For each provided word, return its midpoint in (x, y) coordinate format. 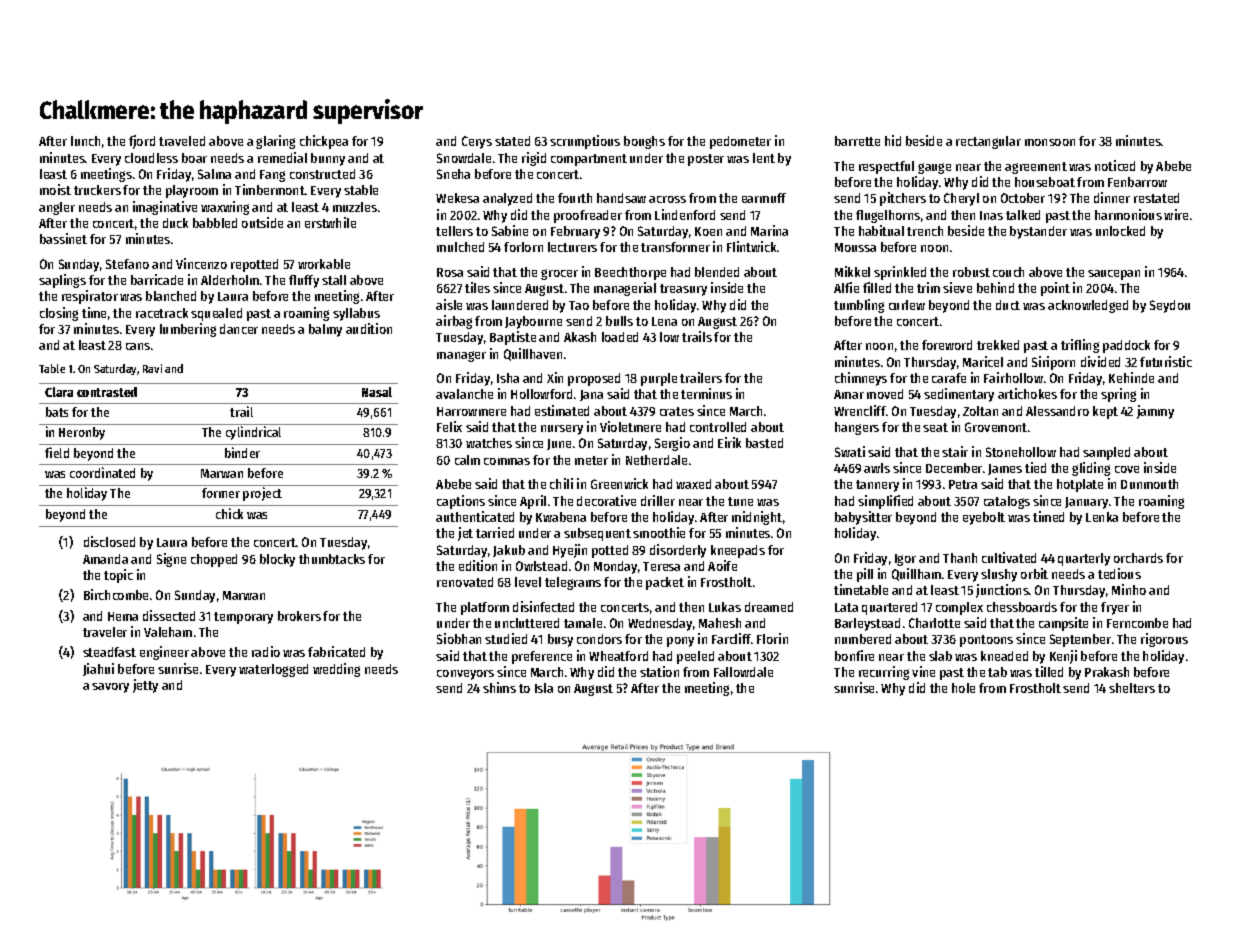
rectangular (988, 142)
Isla (544, 688)
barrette (857, 141)
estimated (562, 410)
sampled (1106, 453)
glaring (275, 142)
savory (110, 688)
